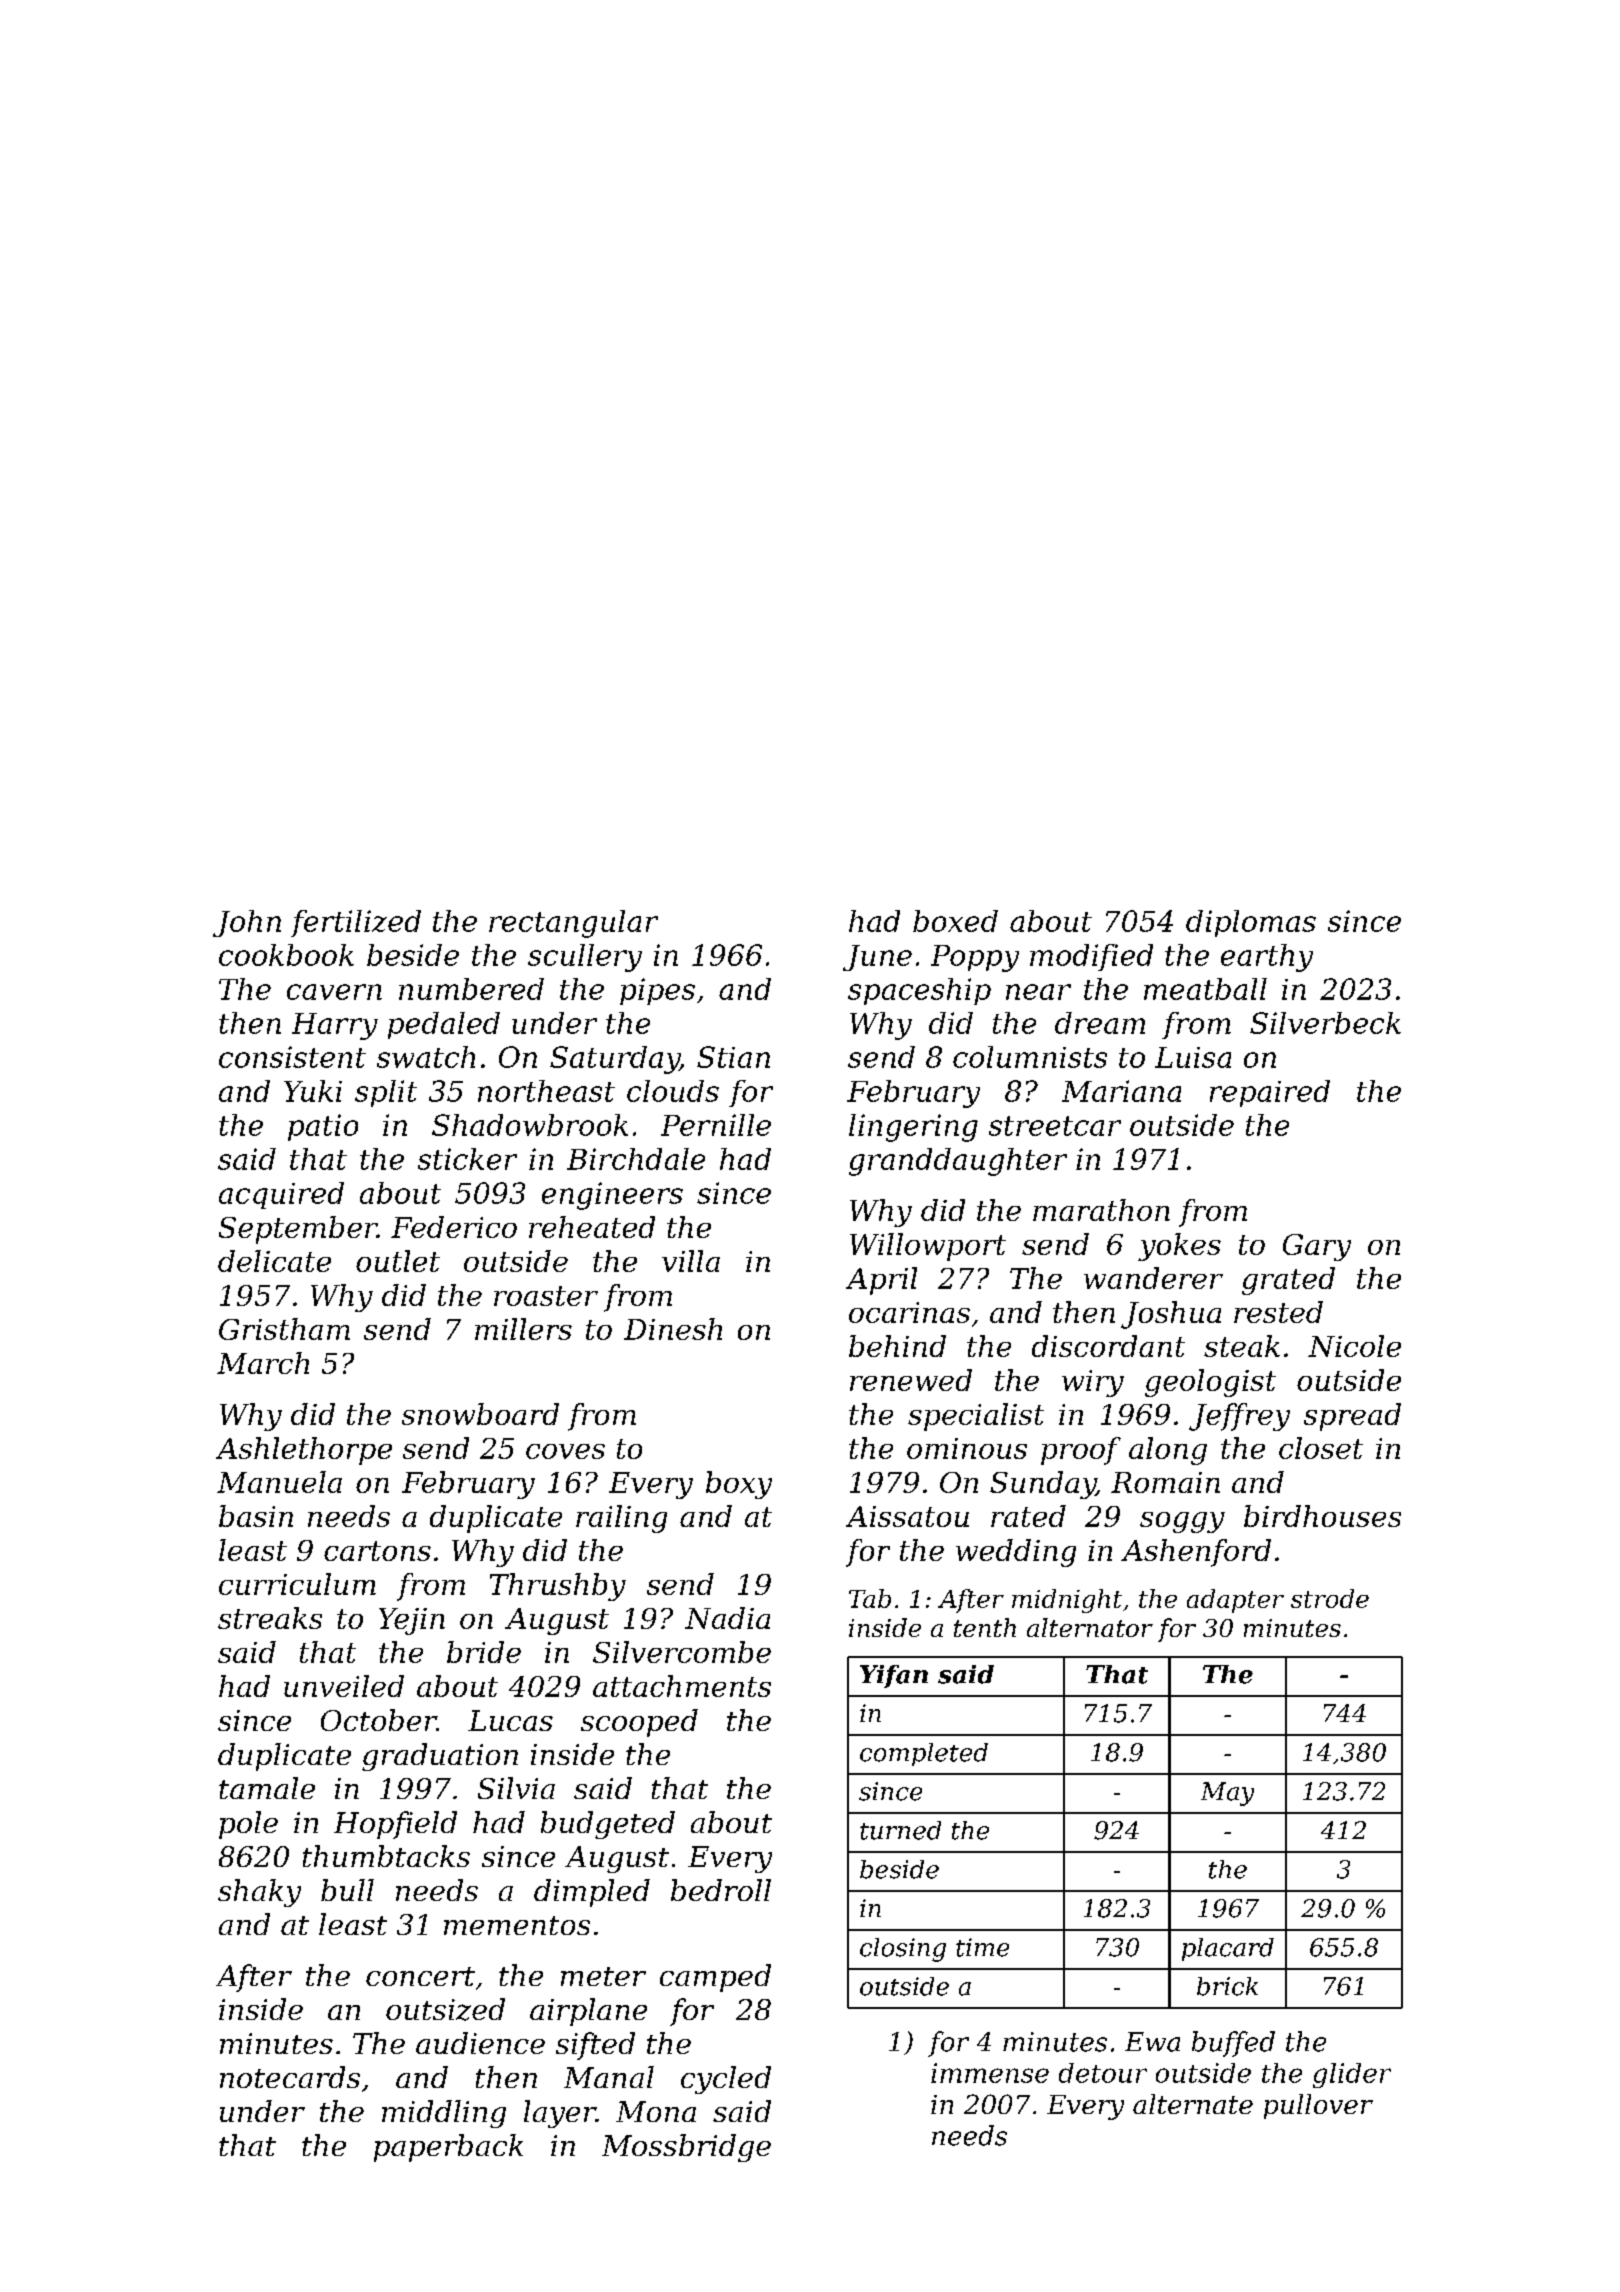 The width and height of the screenshot is (1620, 2292). I want to click on spaceship, so click(919, 991).
